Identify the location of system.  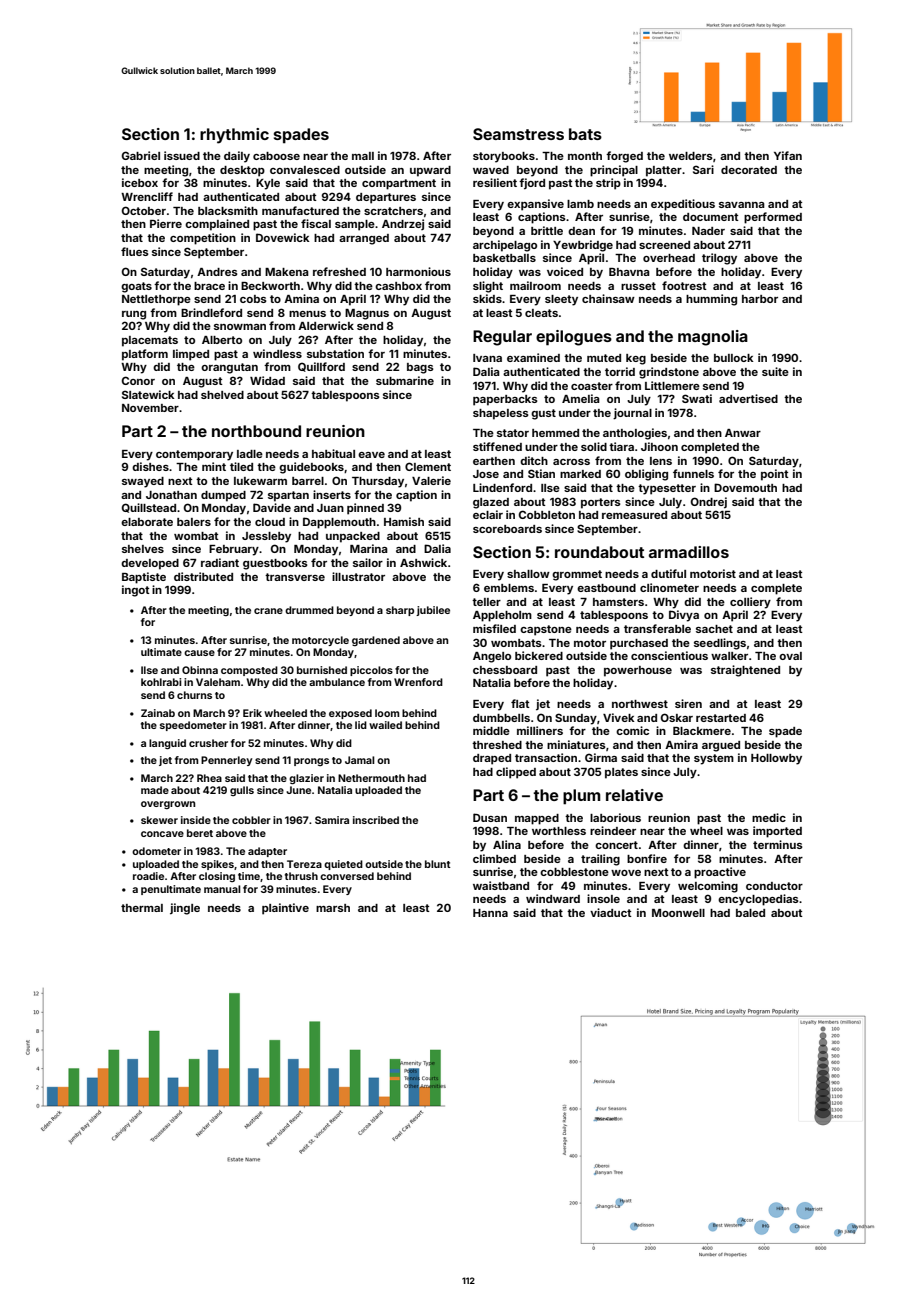
(714, 759).
